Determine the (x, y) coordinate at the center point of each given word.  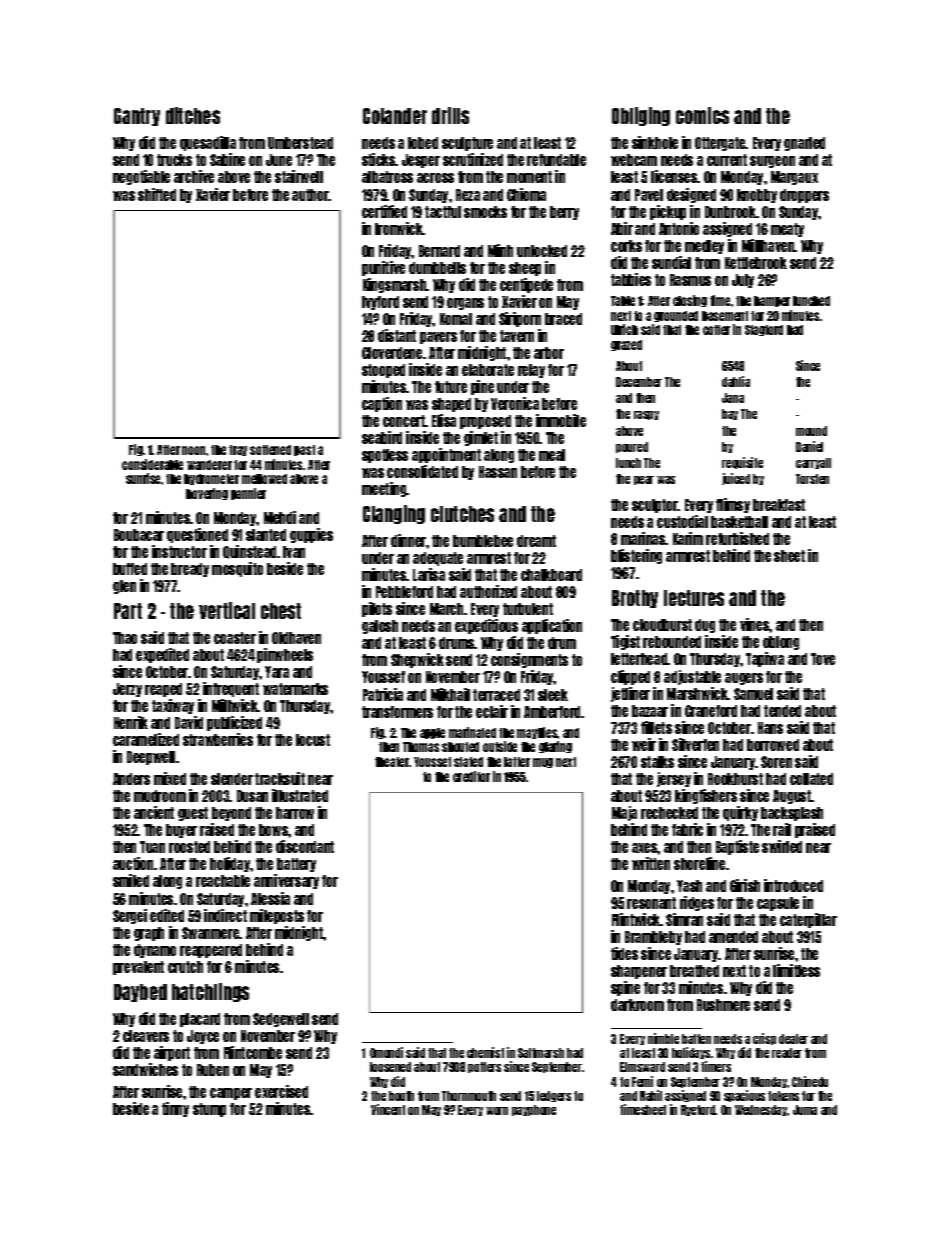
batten (696, 1039)
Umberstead (300, 143)
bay (730, 414)
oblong (781, 643)
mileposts (277, 916)
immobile (561, 420)
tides (624, 953)
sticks (379, 159)
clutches (462, 514)
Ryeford (698, 1110)
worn (497, 1111)
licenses (674, 176)
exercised (281, 1091)
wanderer (209, 465)
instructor (179, 551)
